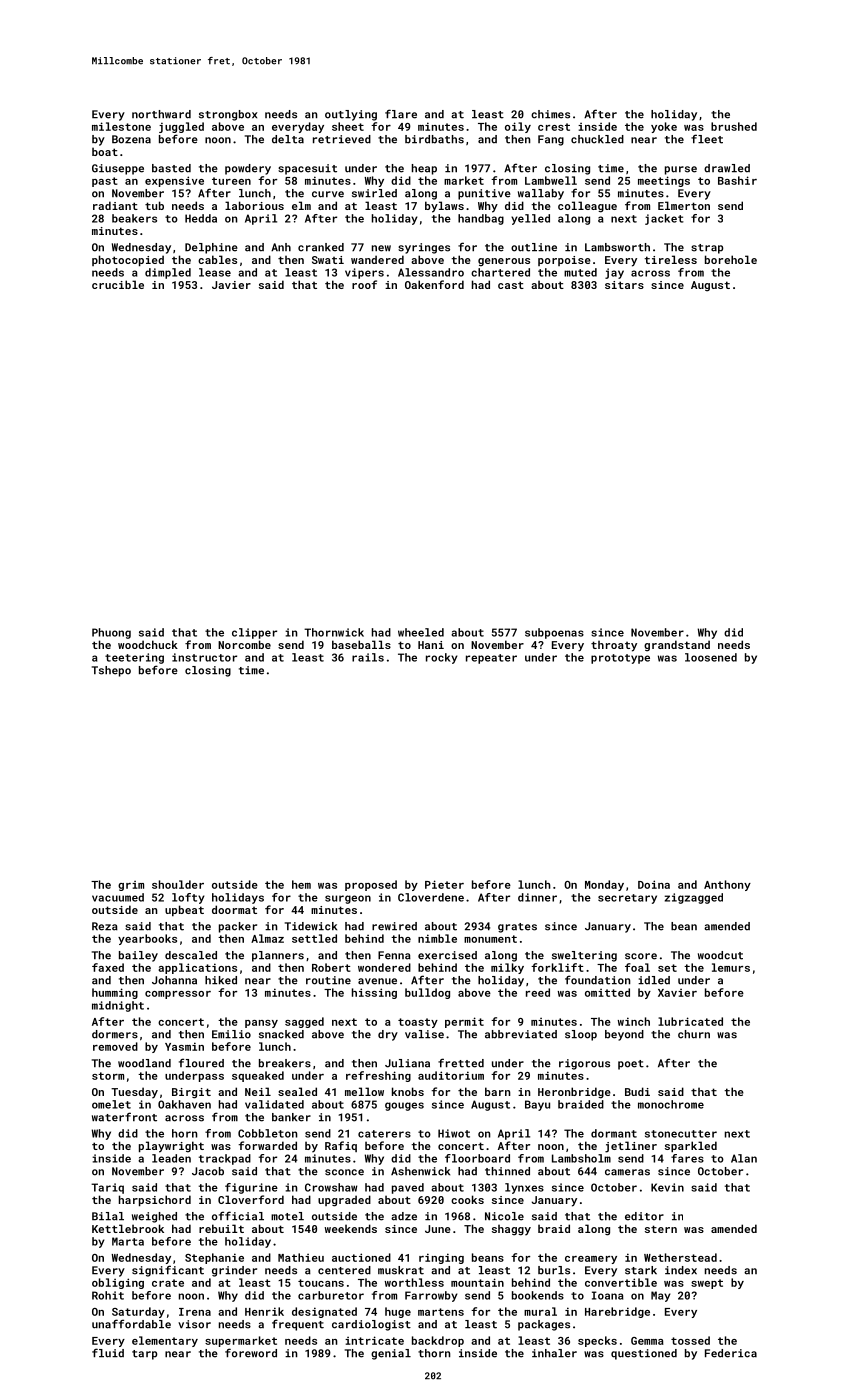 The width and height of the screenshot is (849, 1400). I want to click on clipper, so click(254, 633).
